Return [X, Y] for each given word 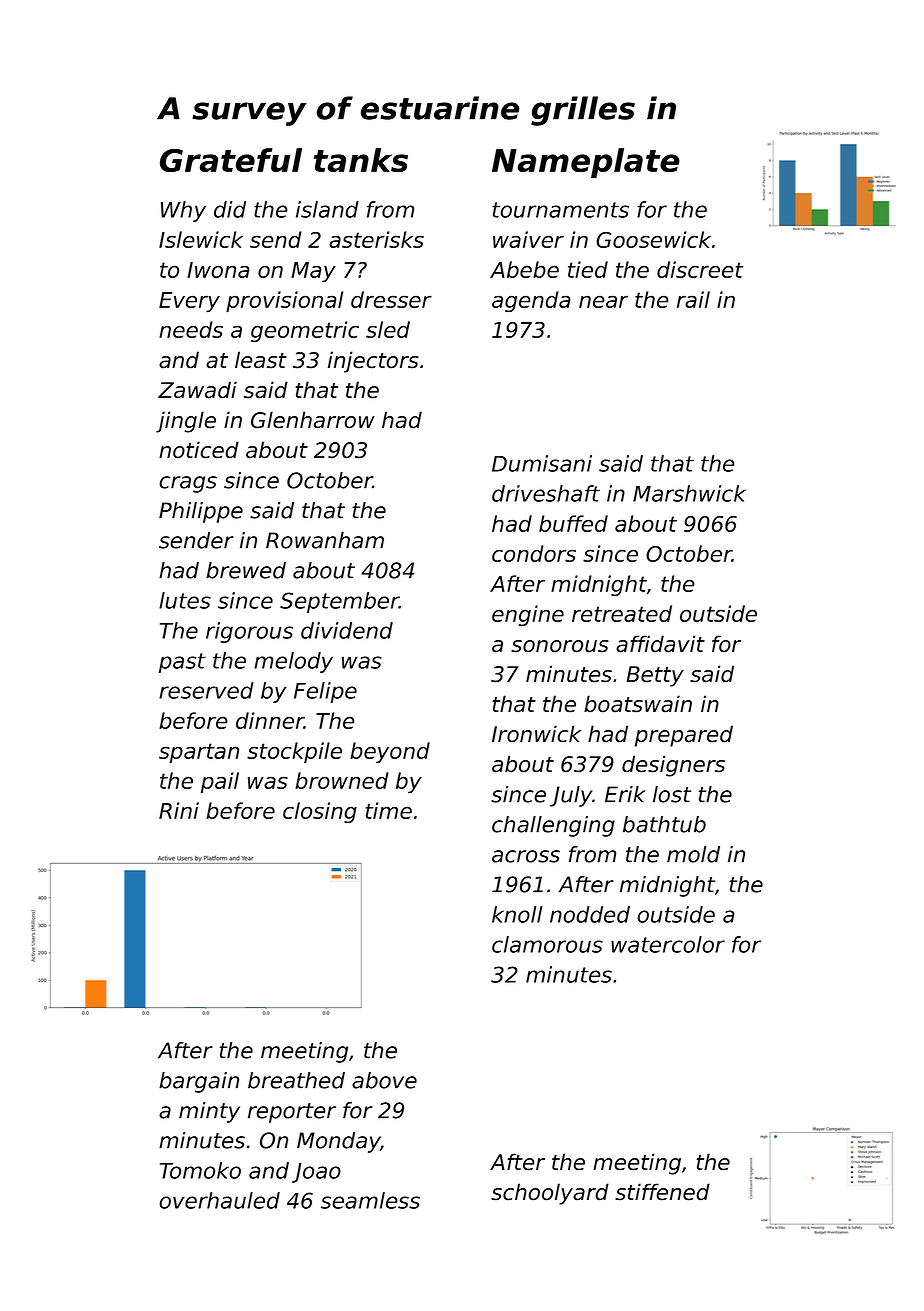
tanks [361, 160]
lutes [185, 600]
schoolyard [550, 1194]
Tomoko [200, 1170]
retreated [622, 613]
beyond [390, 752]
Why [183, 211]
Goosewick [653, 239]
